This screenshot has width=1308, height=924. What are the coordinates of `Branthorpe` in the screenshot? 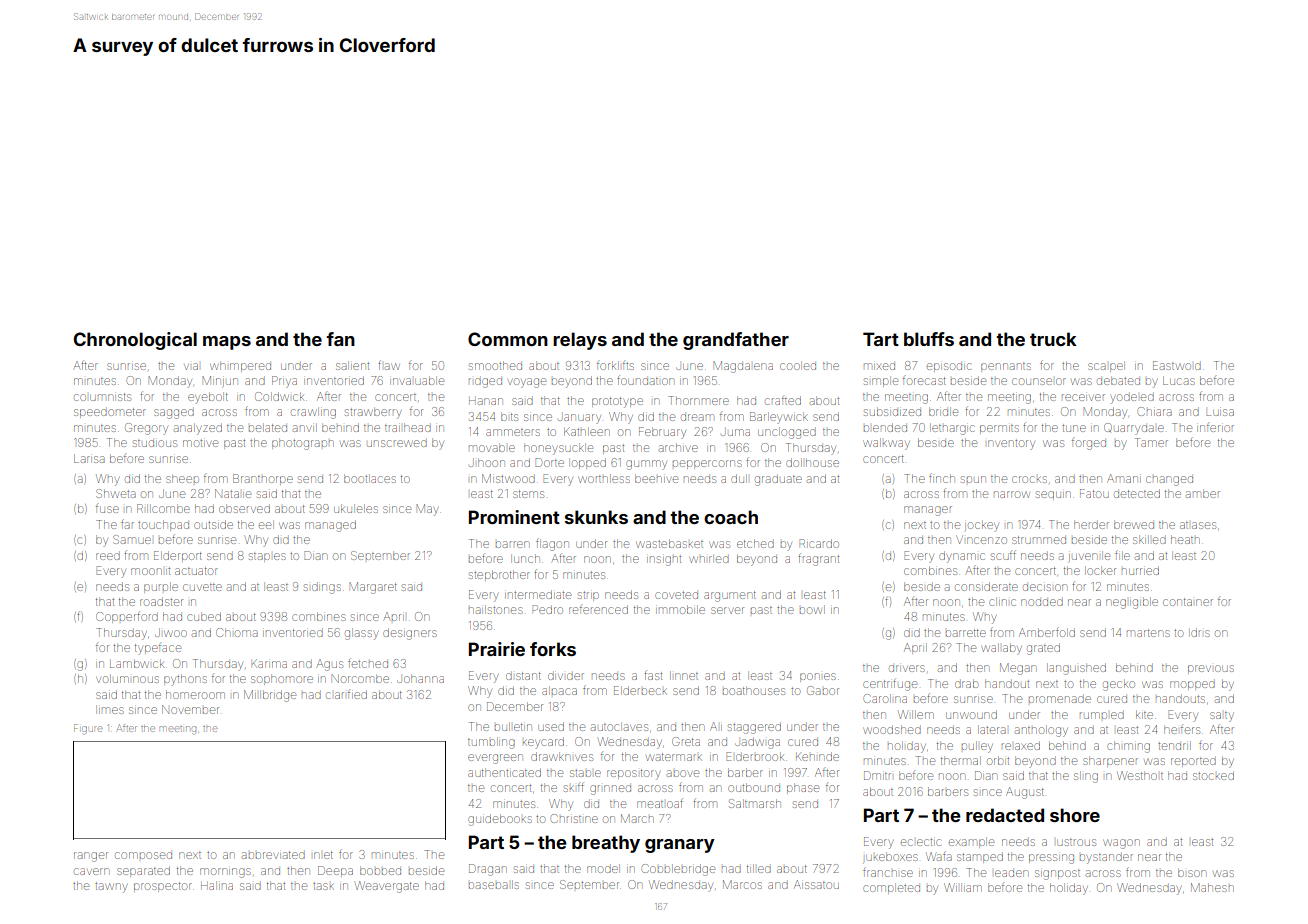 It's located at (263, 479).
